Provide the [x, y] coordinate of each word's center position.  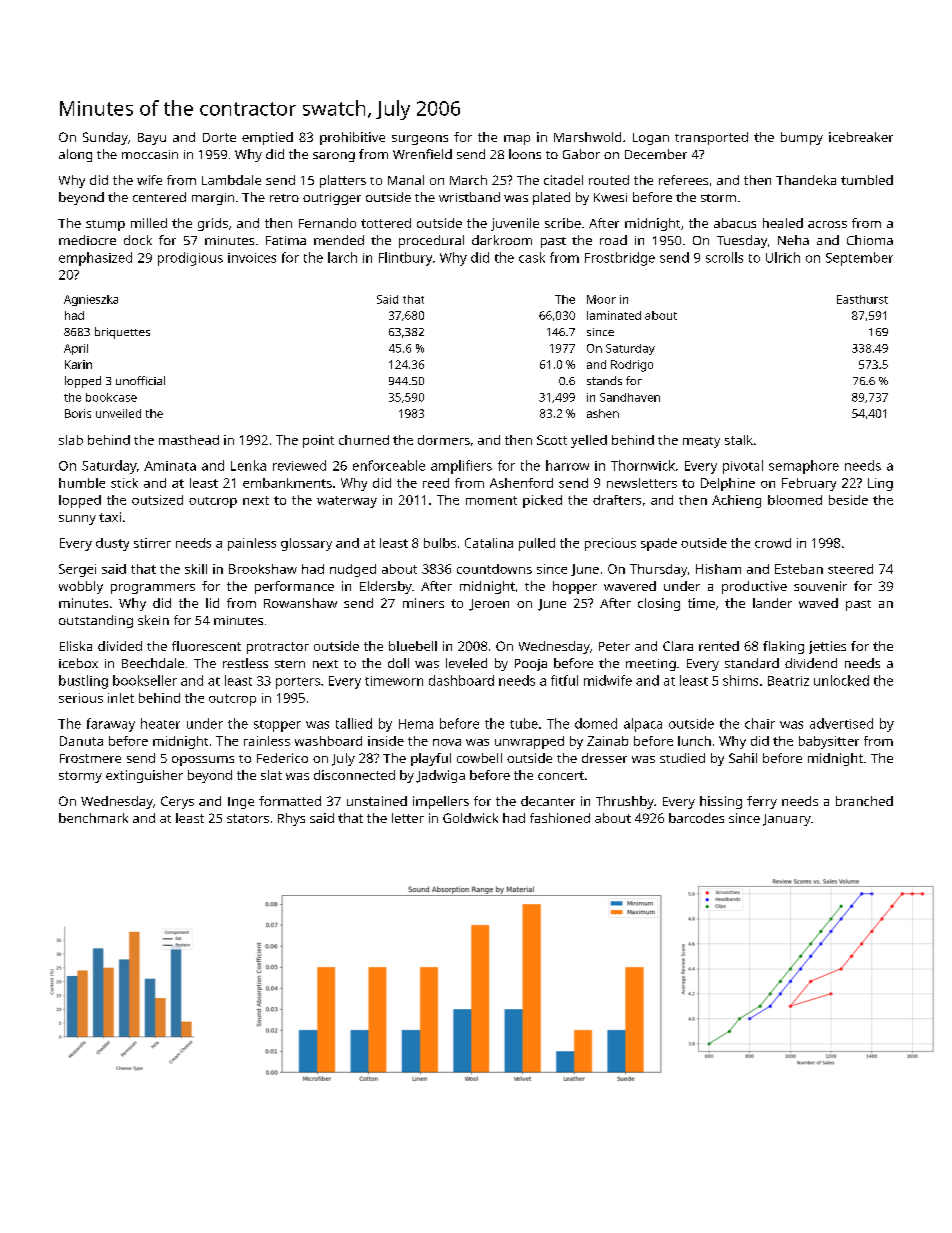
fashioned [560, 818]
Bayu [152, 139]
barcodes [696, 818]
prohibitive [352, 138]
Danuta [81, 741]
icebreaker [861, 137]
